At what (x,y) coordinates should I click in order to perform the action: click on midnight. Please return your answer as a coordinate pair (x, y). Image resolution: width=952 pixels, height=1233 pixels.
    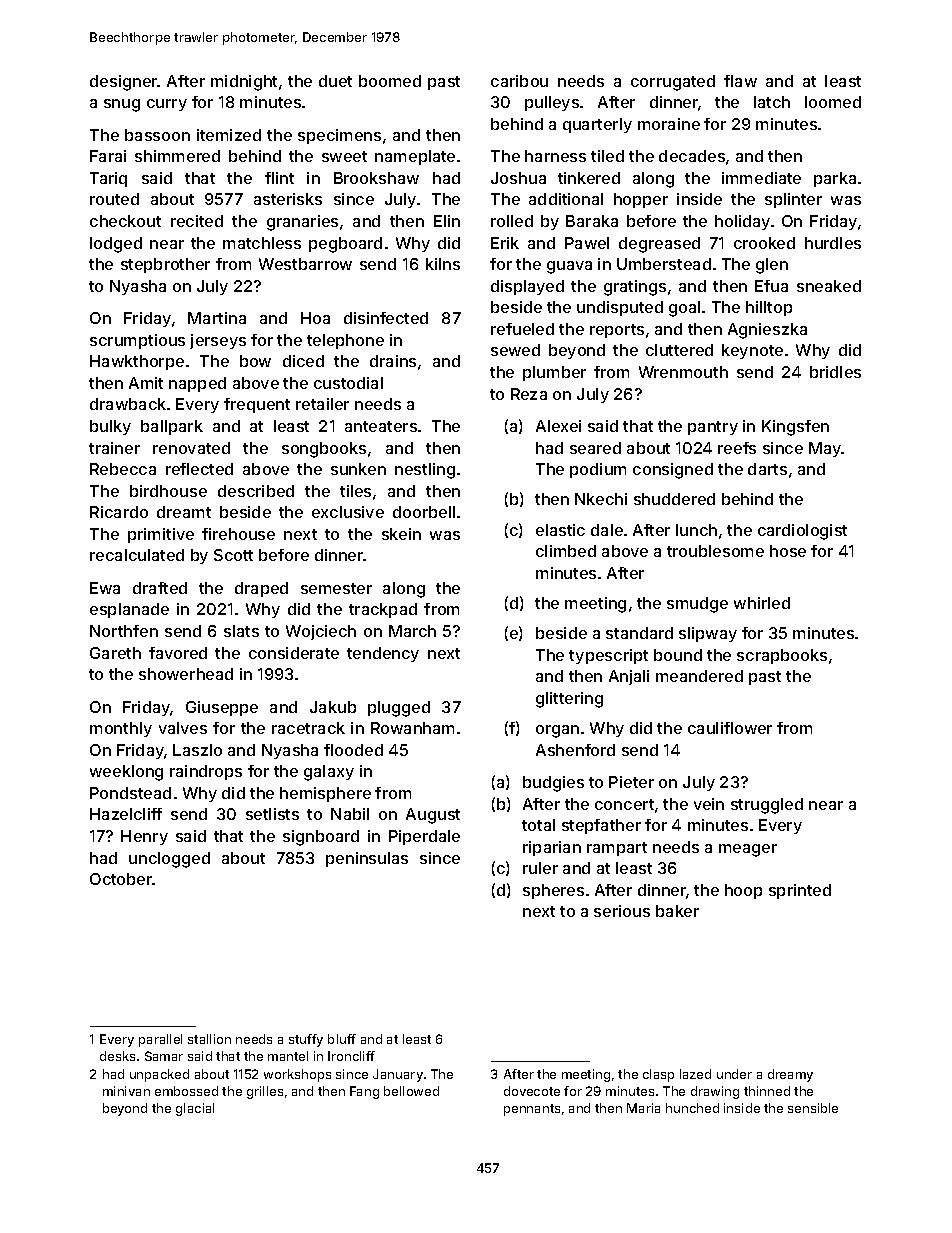
    Looking at the image, I should click on (244, 83).
